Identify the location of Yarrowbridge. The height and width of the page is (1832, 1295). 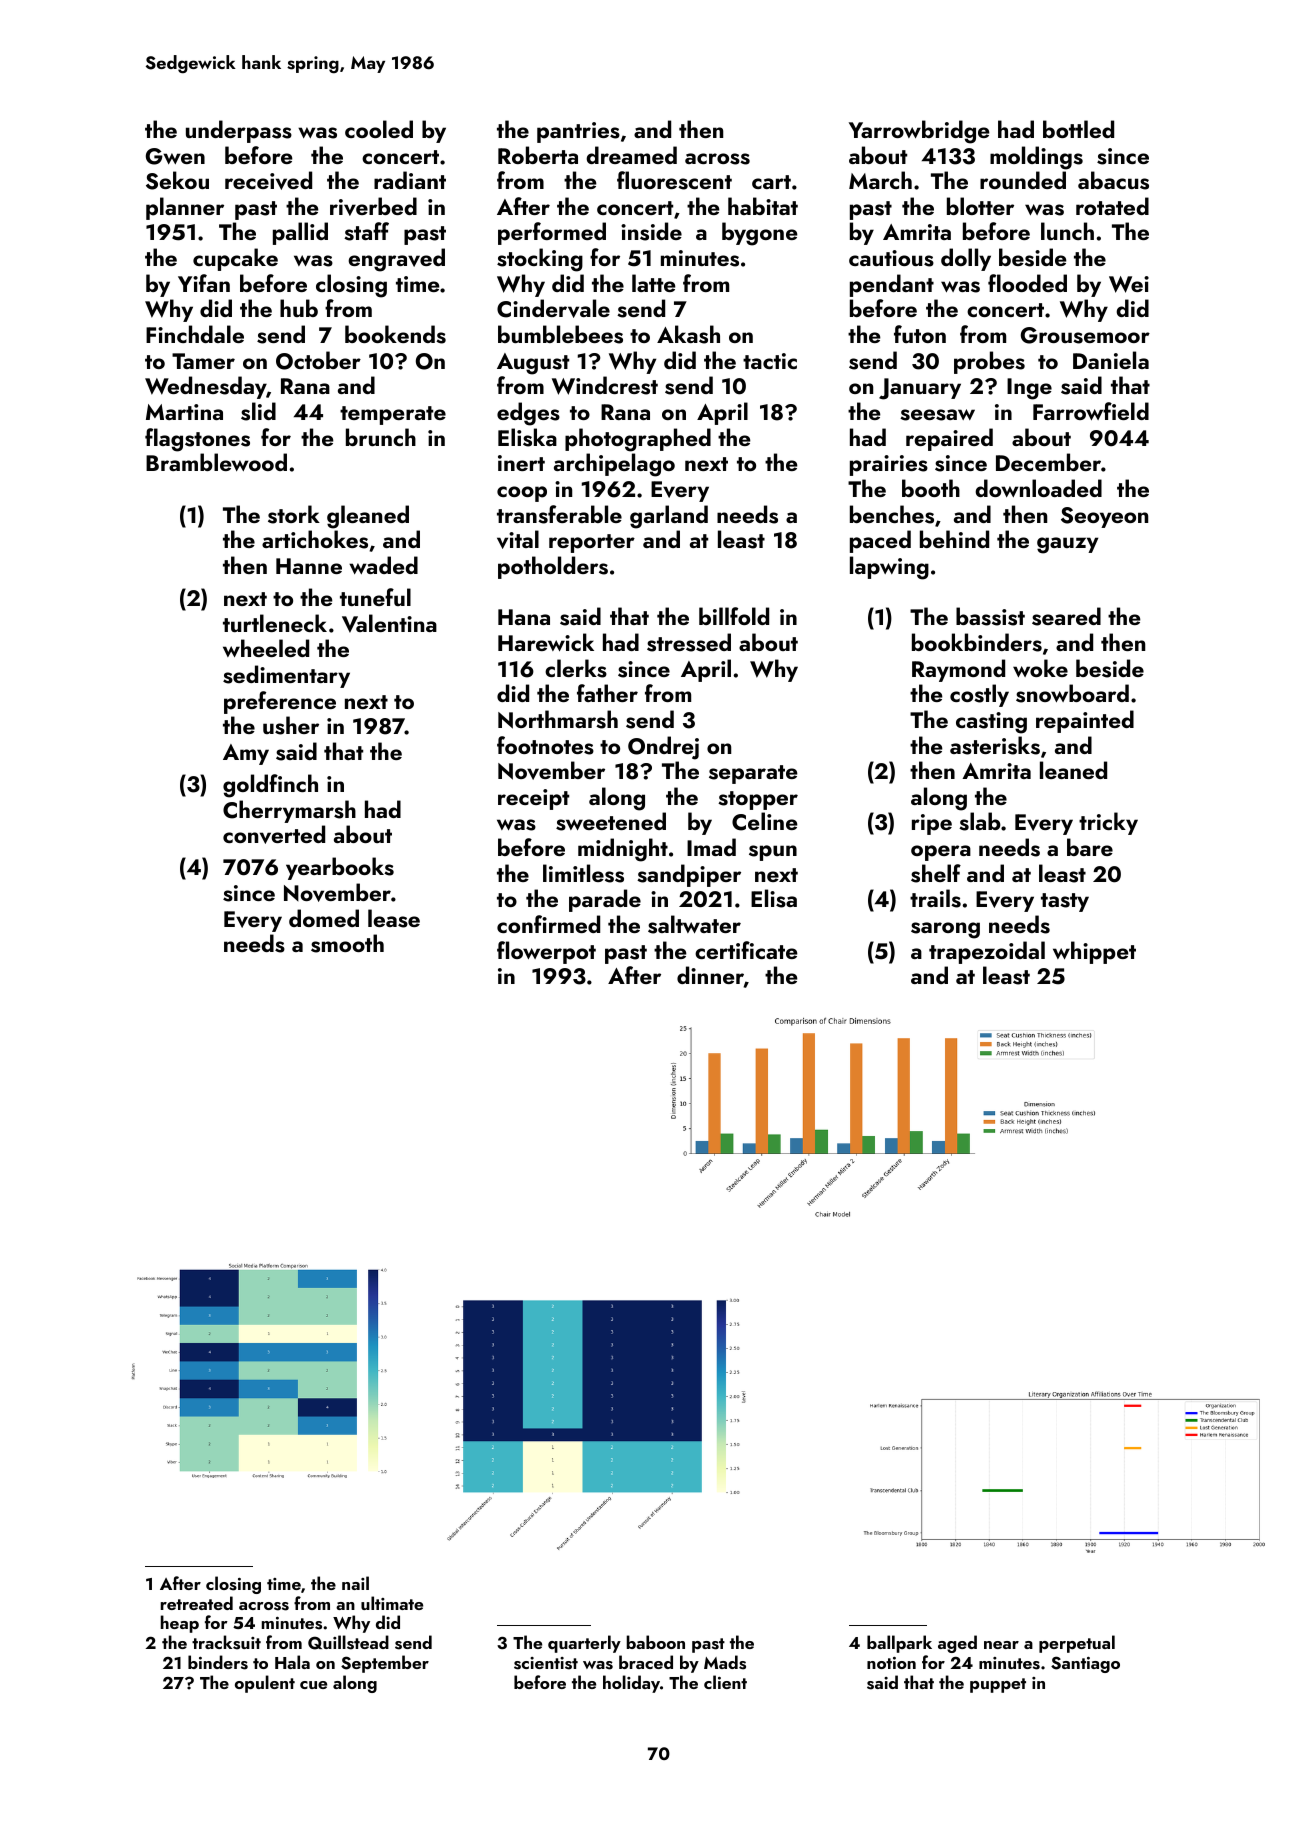
(919, 132).
